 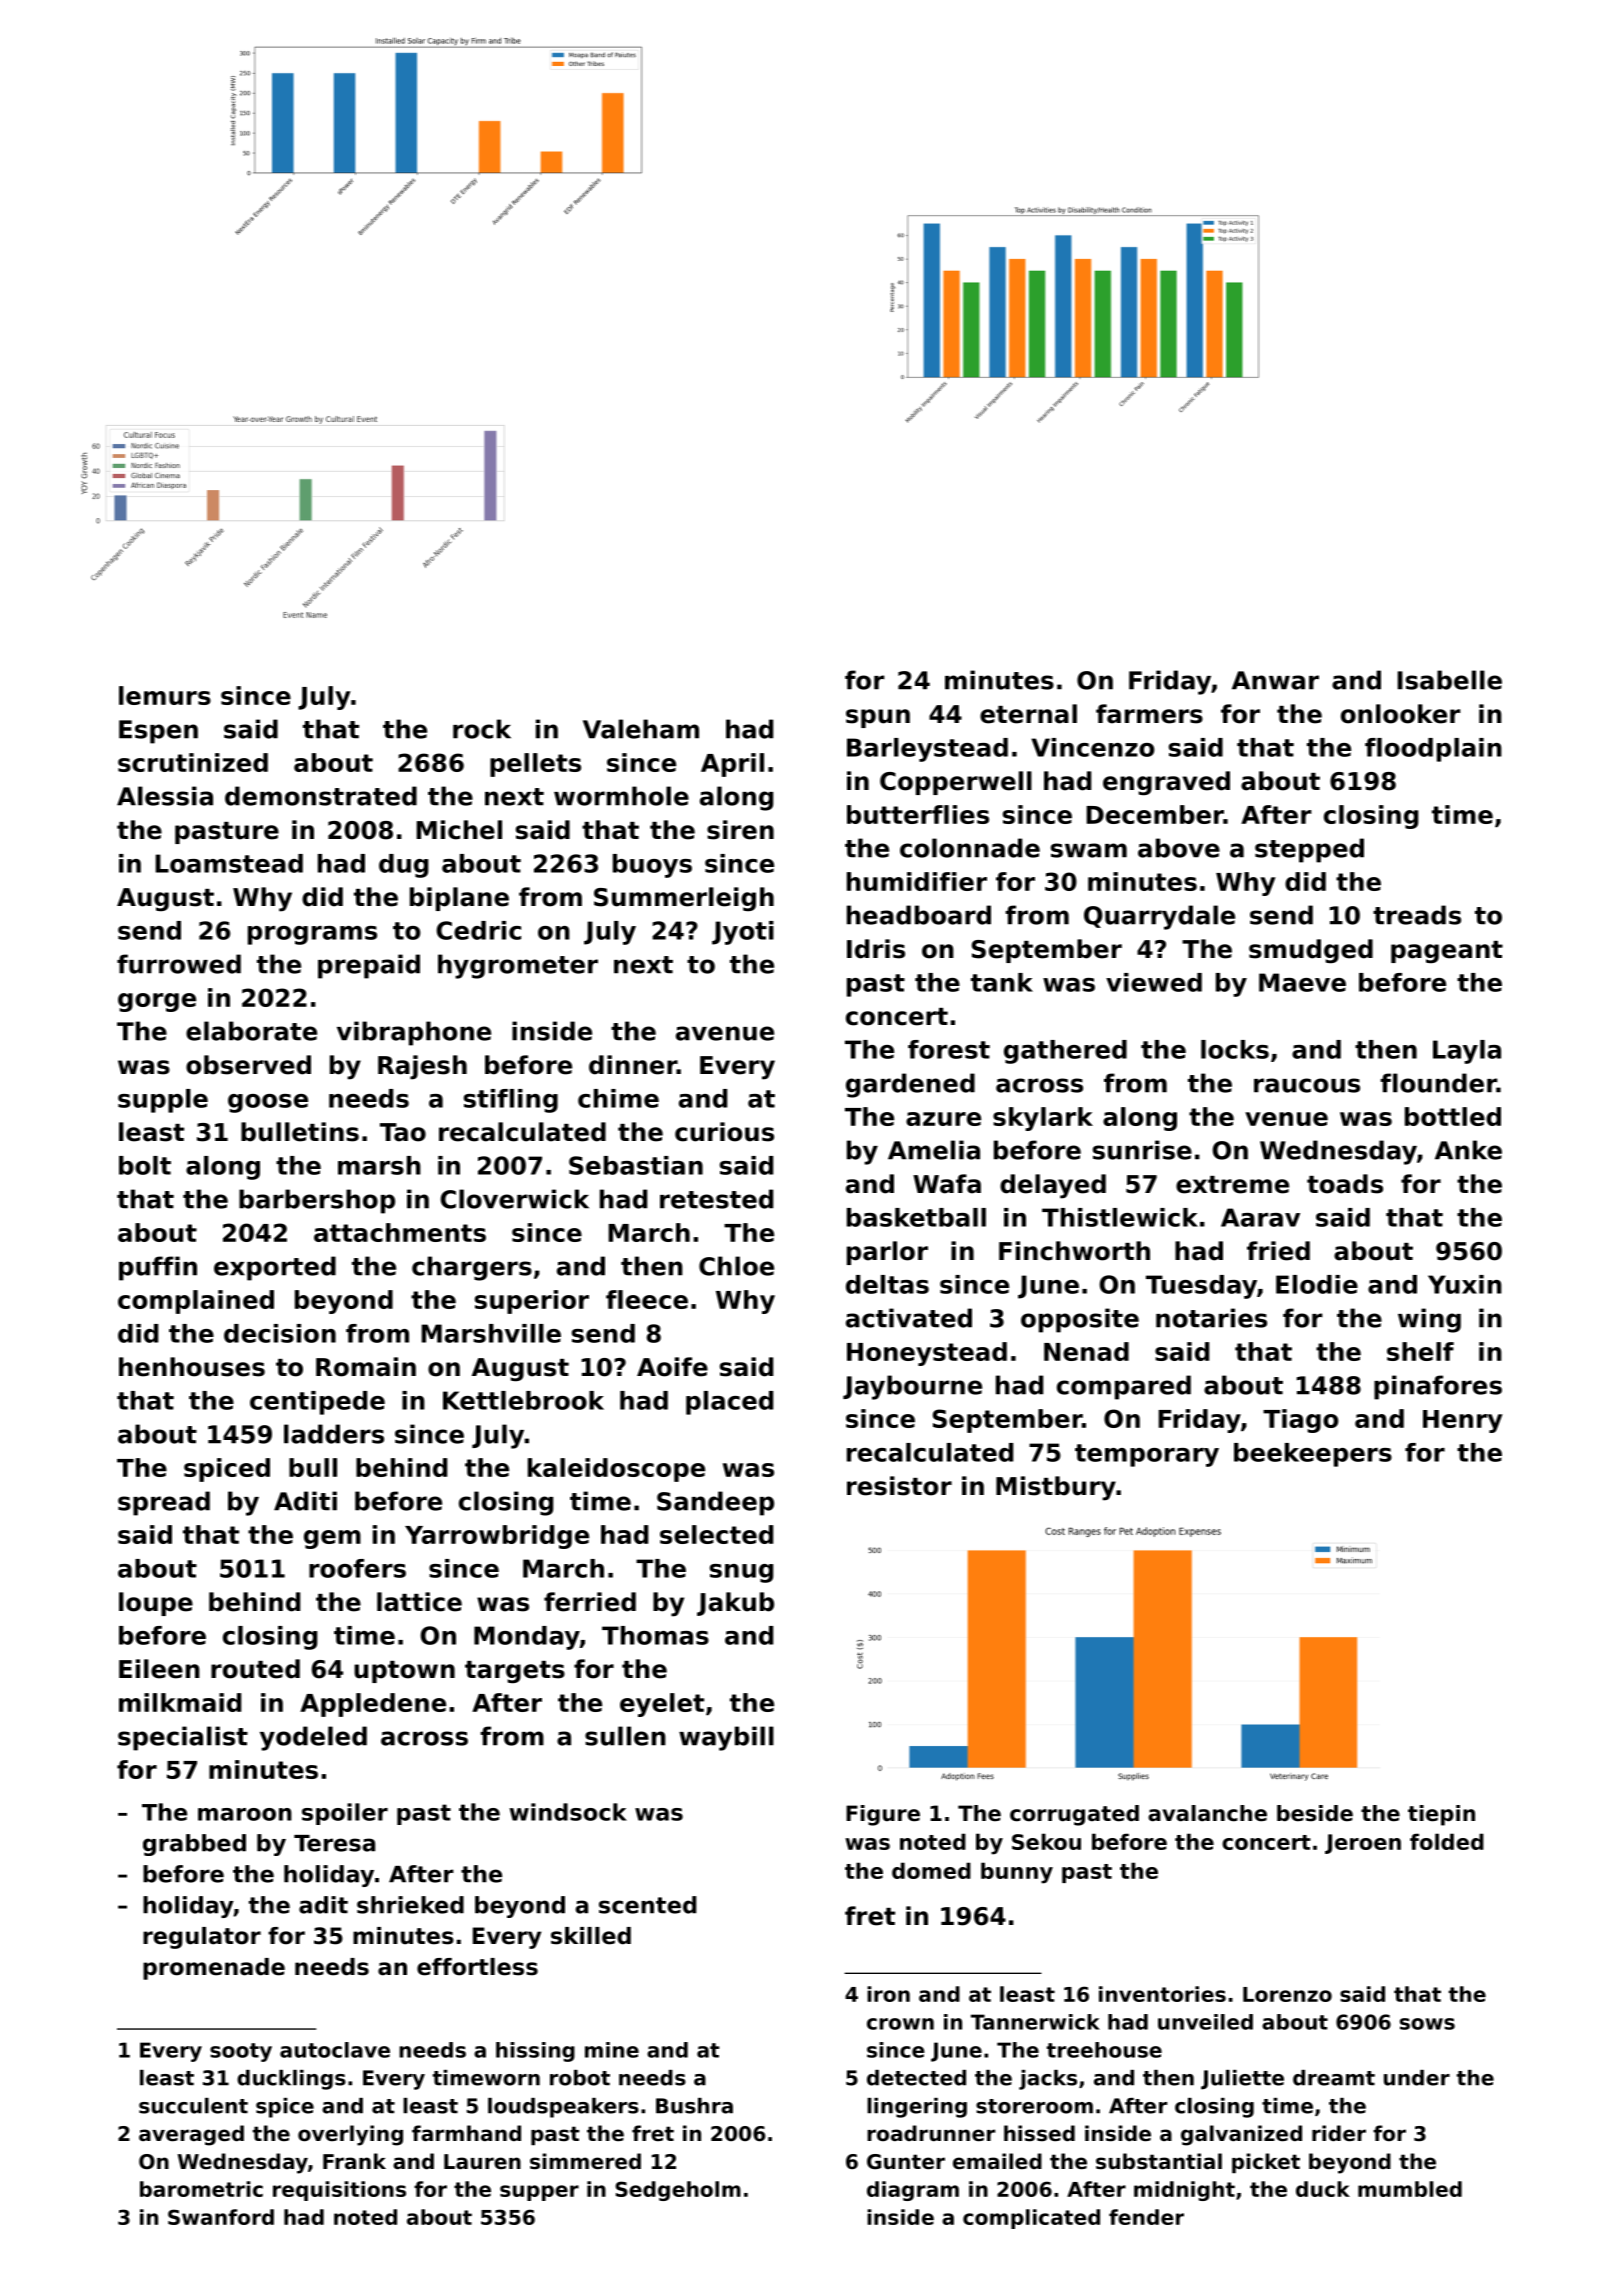 What do you see at coordinates (888, 1994) in the screenshot?
I see `iron` at bounding box center [888, 1994].
